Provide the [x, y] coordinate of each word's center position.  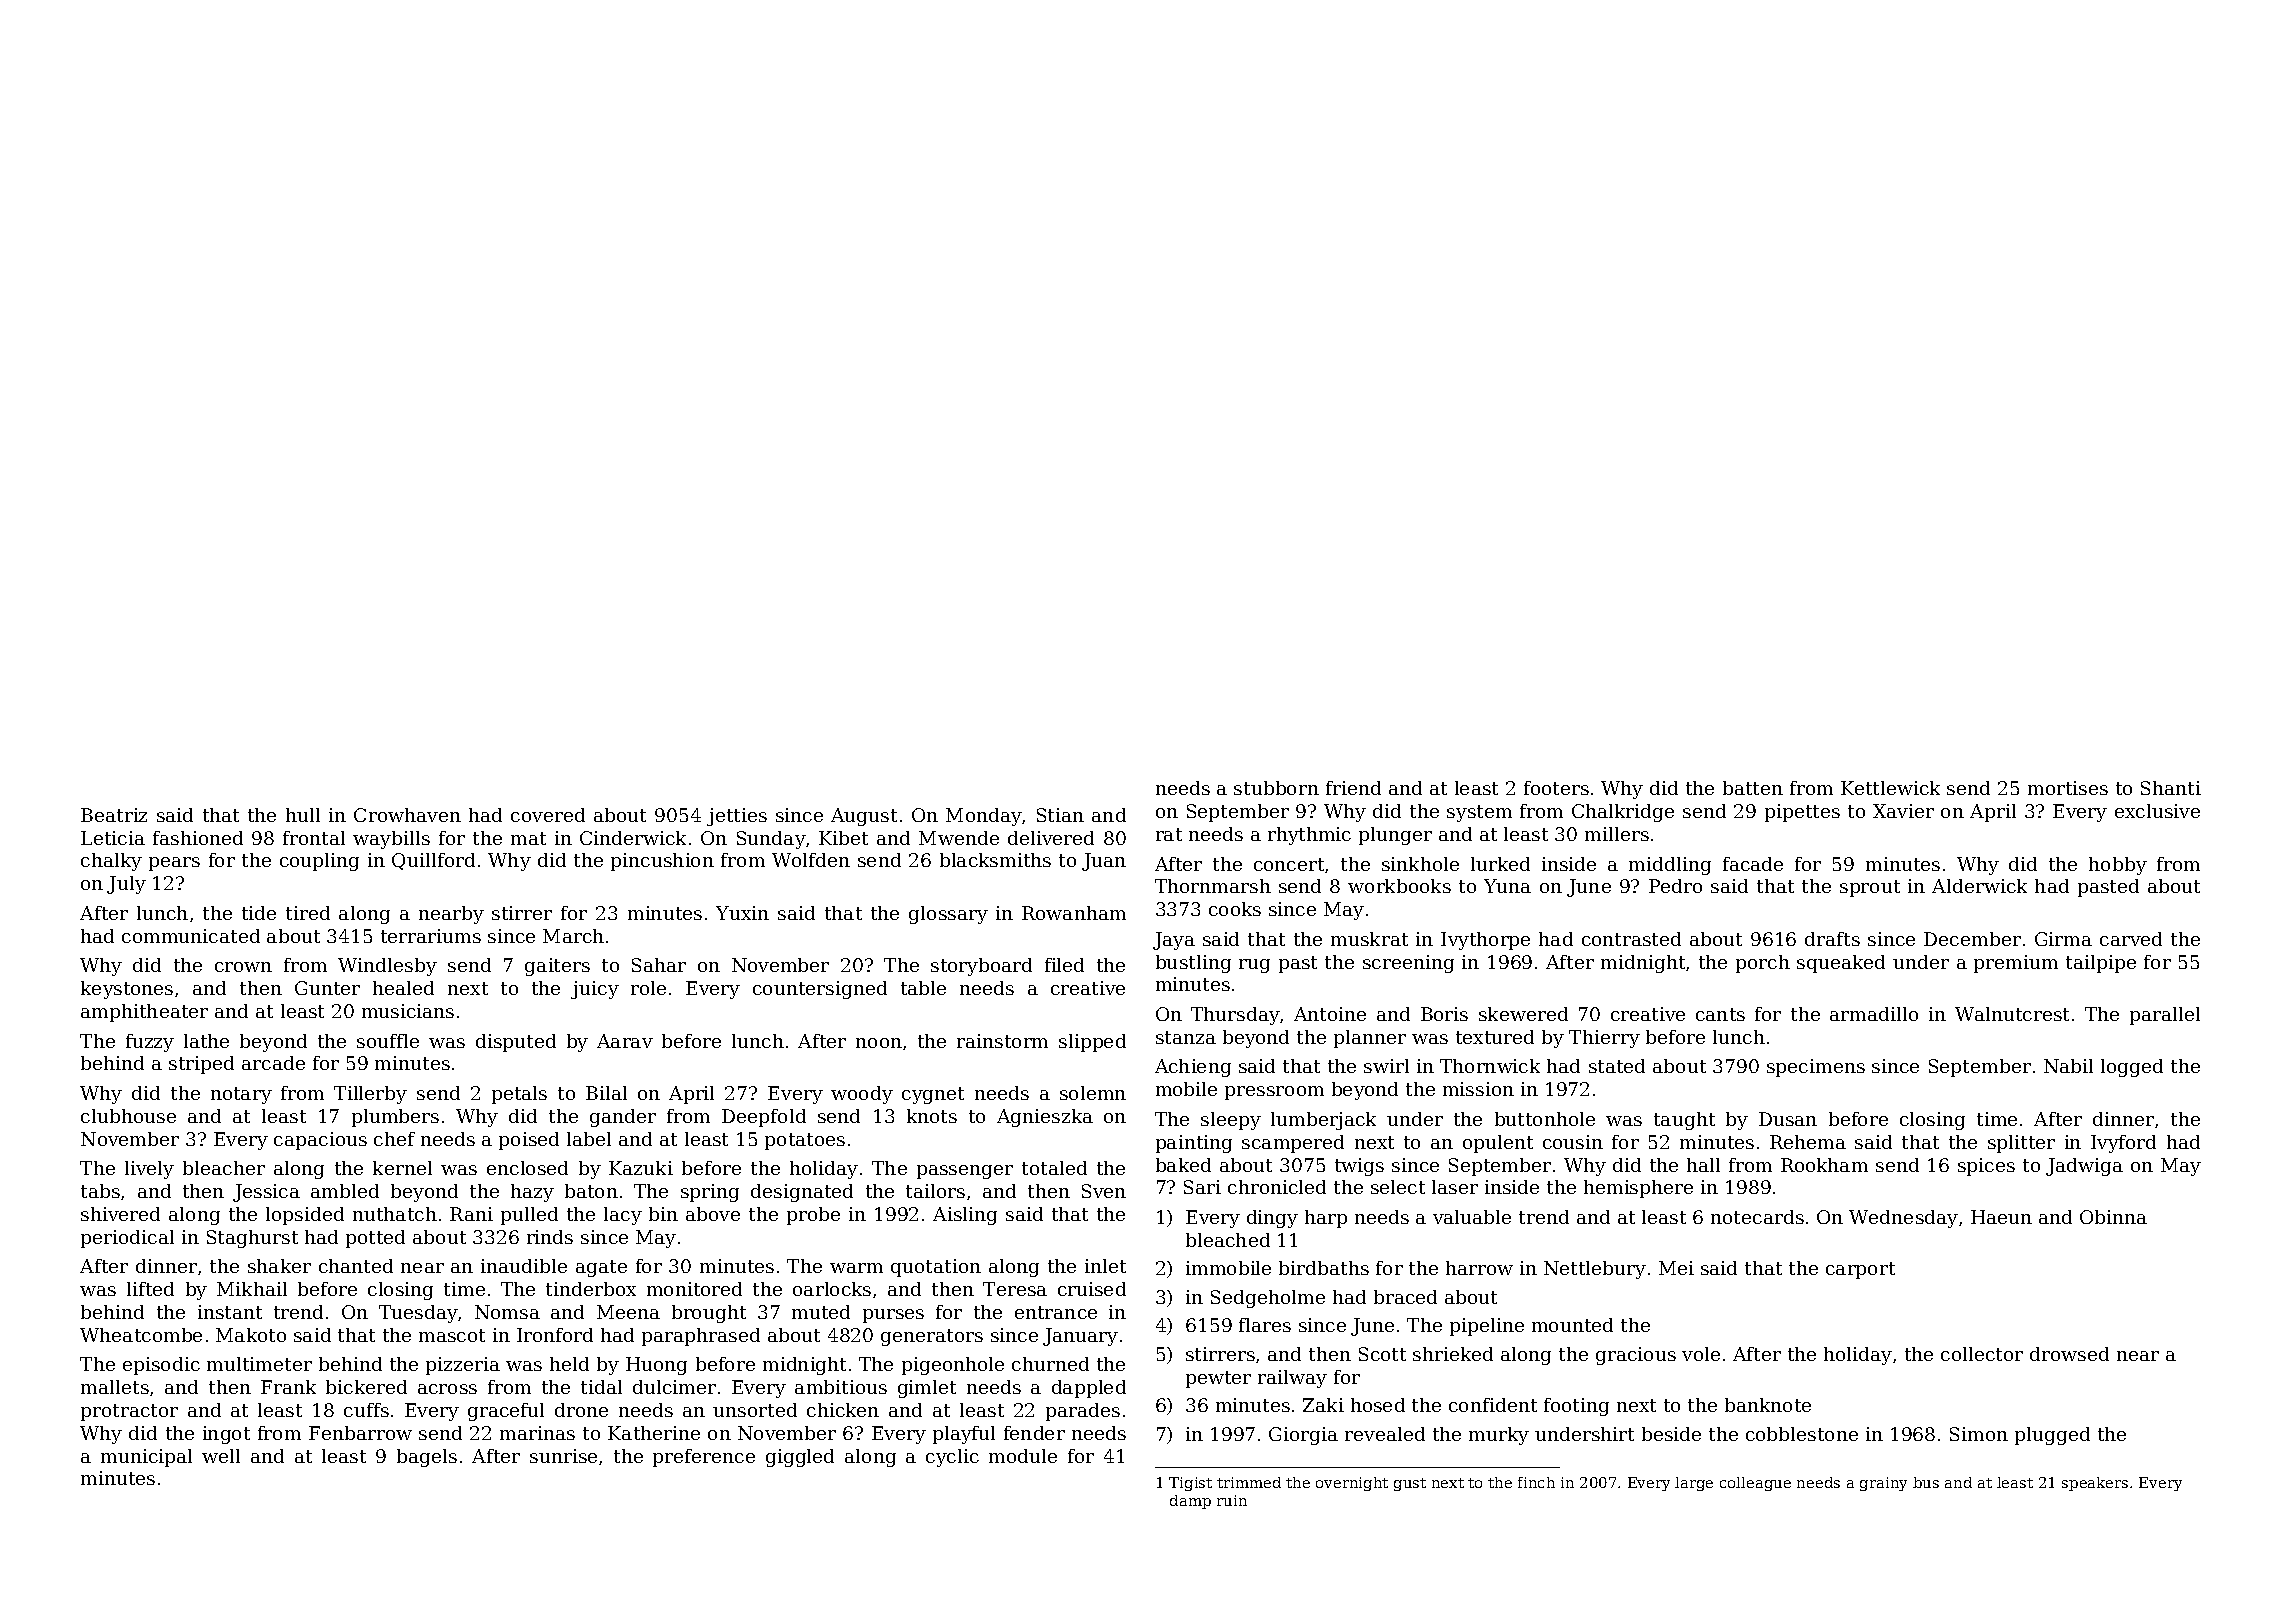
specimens [1816, 1068]
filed [1064, 965]
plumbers [395, 1118]
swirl [1386, 1066]
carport [1860, 1270]
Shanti [2171, 788]
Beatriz [114, 815]
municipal [146, 1458]
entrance [1056, 1312]
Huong [656, 1366]
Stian [1060, 815]
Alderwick [1979, 886]
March [573, 936]
